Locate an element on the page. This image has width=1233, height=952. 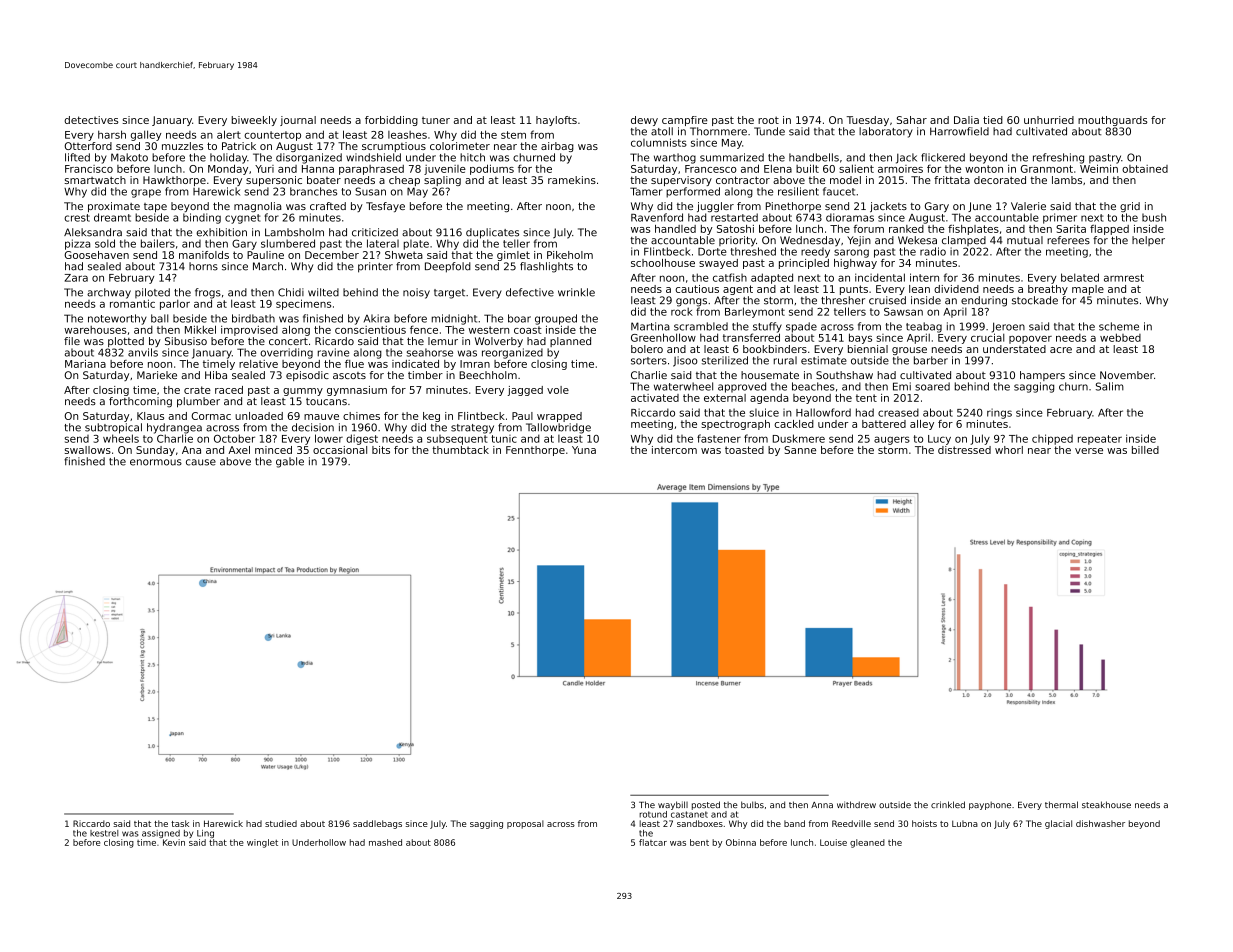
armrest is located at coordinates (1124, 278).
